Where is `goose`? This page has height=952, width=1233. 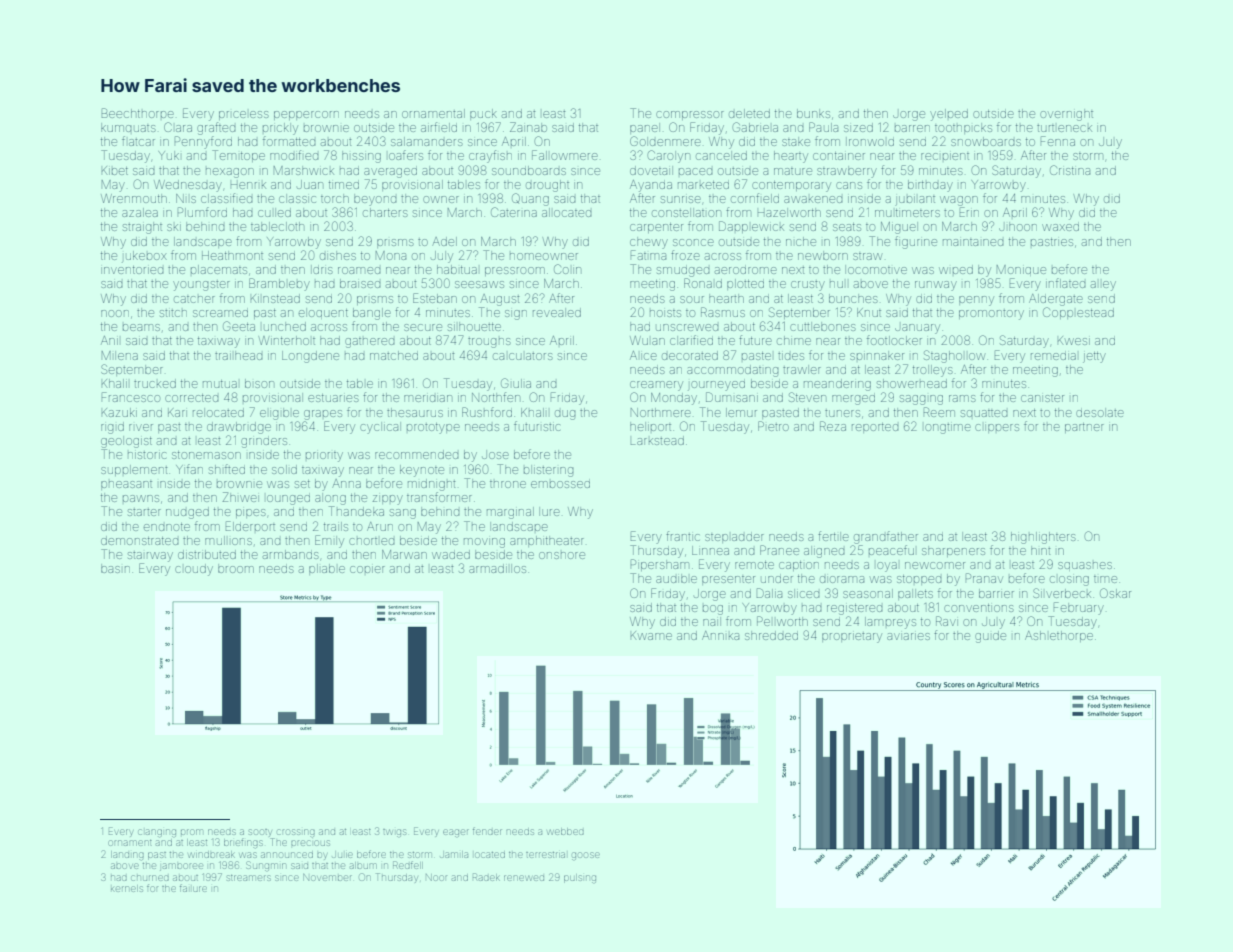
goose is located at coordinates (586, 856).
